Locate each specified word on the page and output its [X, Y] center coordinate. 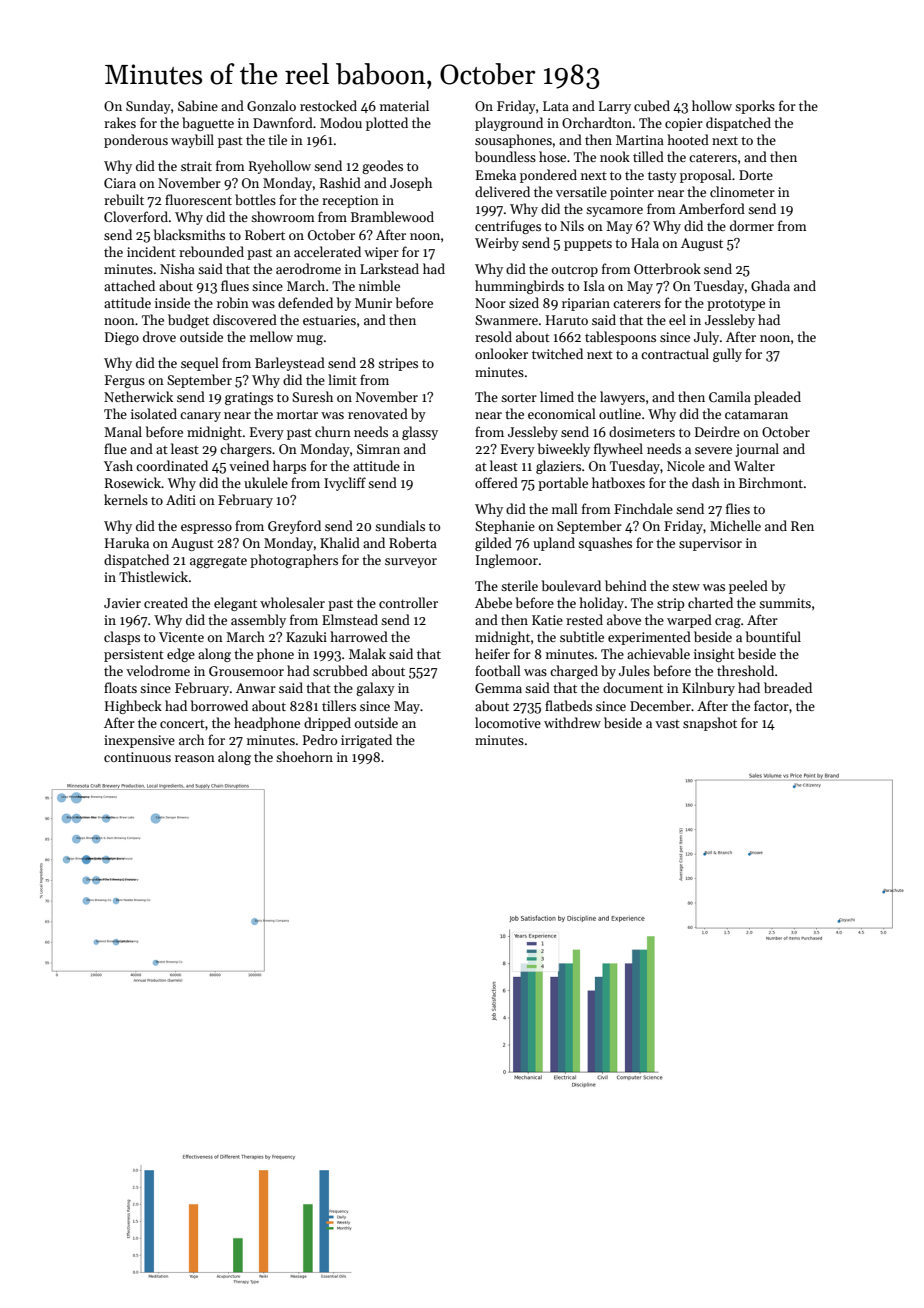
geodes [382, 167]
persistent [134, 655]
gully [727, 355]
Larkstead [389, 268]
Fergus [125, 381]
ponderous [136, 141]
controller [408, 602]
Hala [645, 242]
